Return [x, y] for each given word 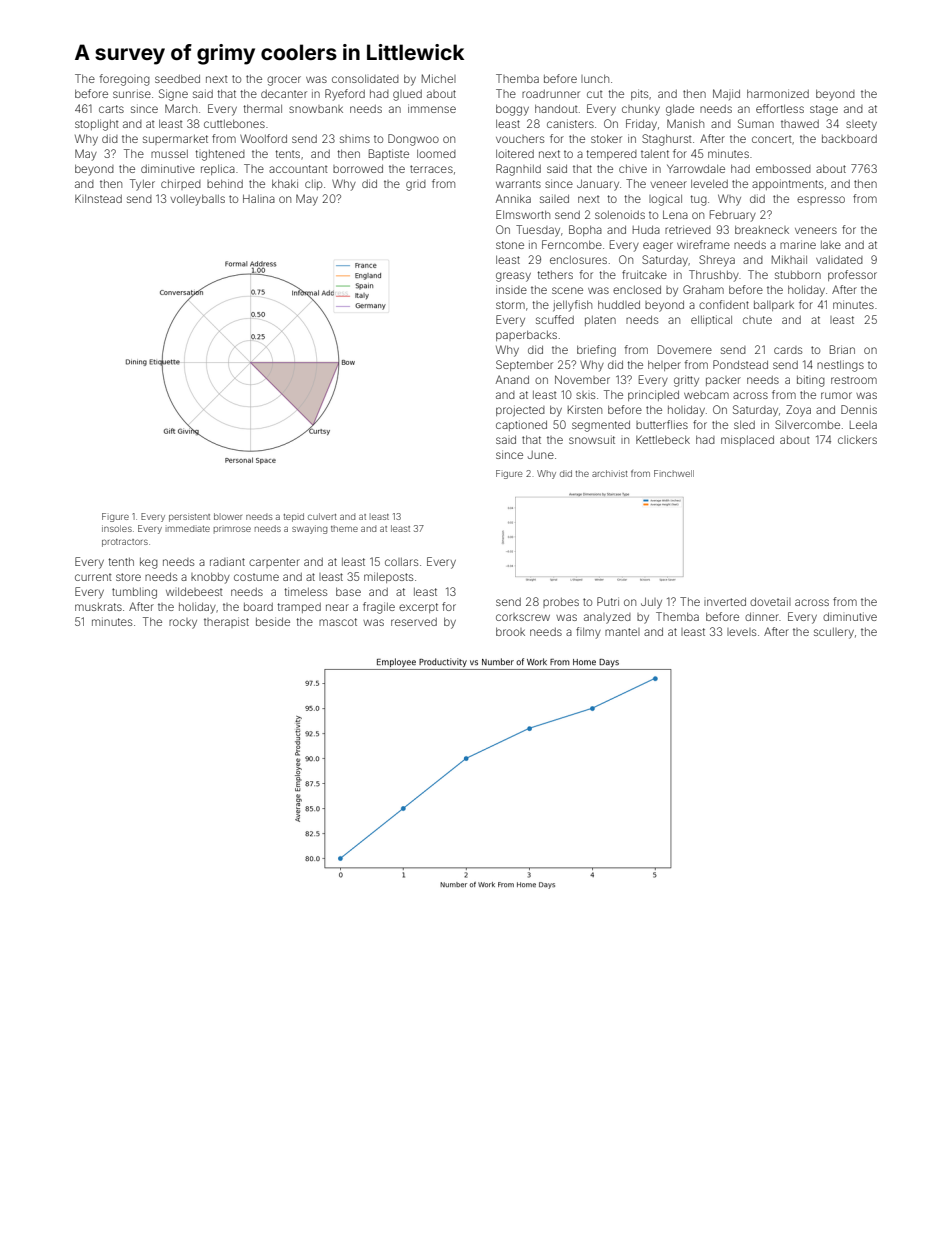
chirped [181, 184]
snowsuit [592, 439]
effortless [780, 108]
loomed [436, 154]
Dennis [859, 409]
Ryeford [345, 95]
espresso [821, 200]
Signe [173, 95]
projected [520, 411]
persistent [189, 517]
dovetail [770, 601]
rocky [183, 623]
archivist [610, 473]
